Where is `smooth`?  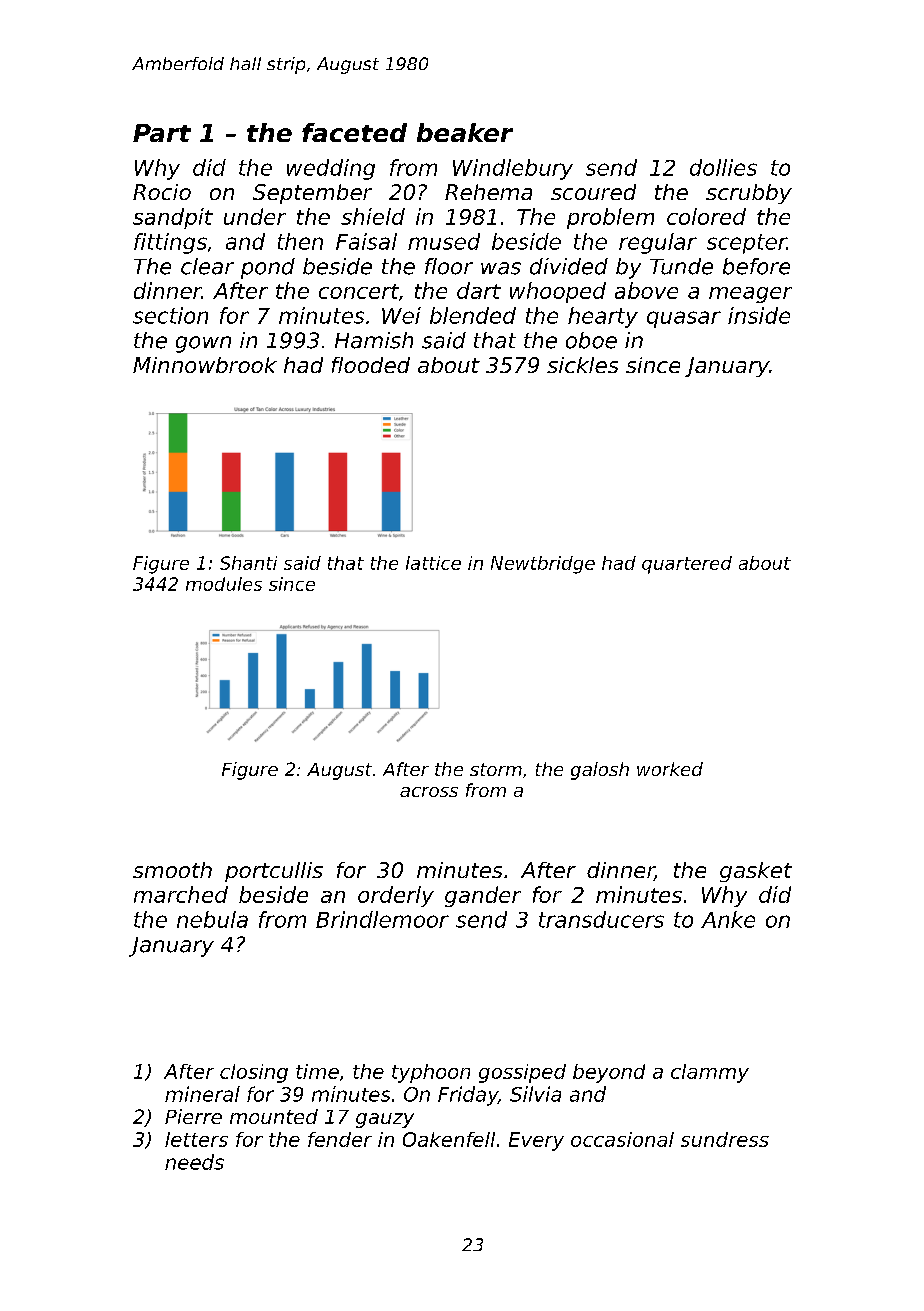
smooth is located at coordinates (172, 870).
